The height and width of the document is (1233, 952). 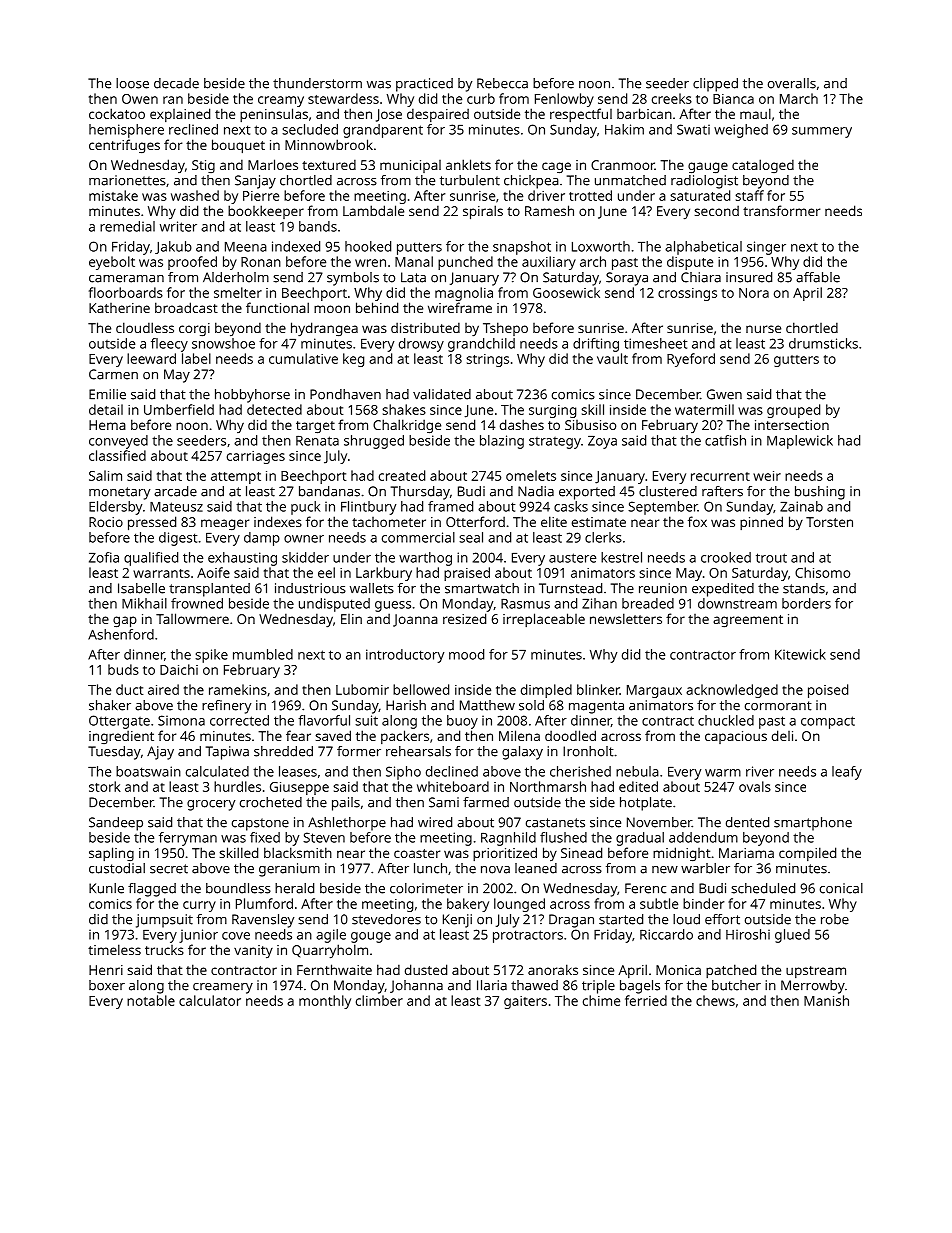 I want to click on gaiters, so click(x=525, y=1002).
